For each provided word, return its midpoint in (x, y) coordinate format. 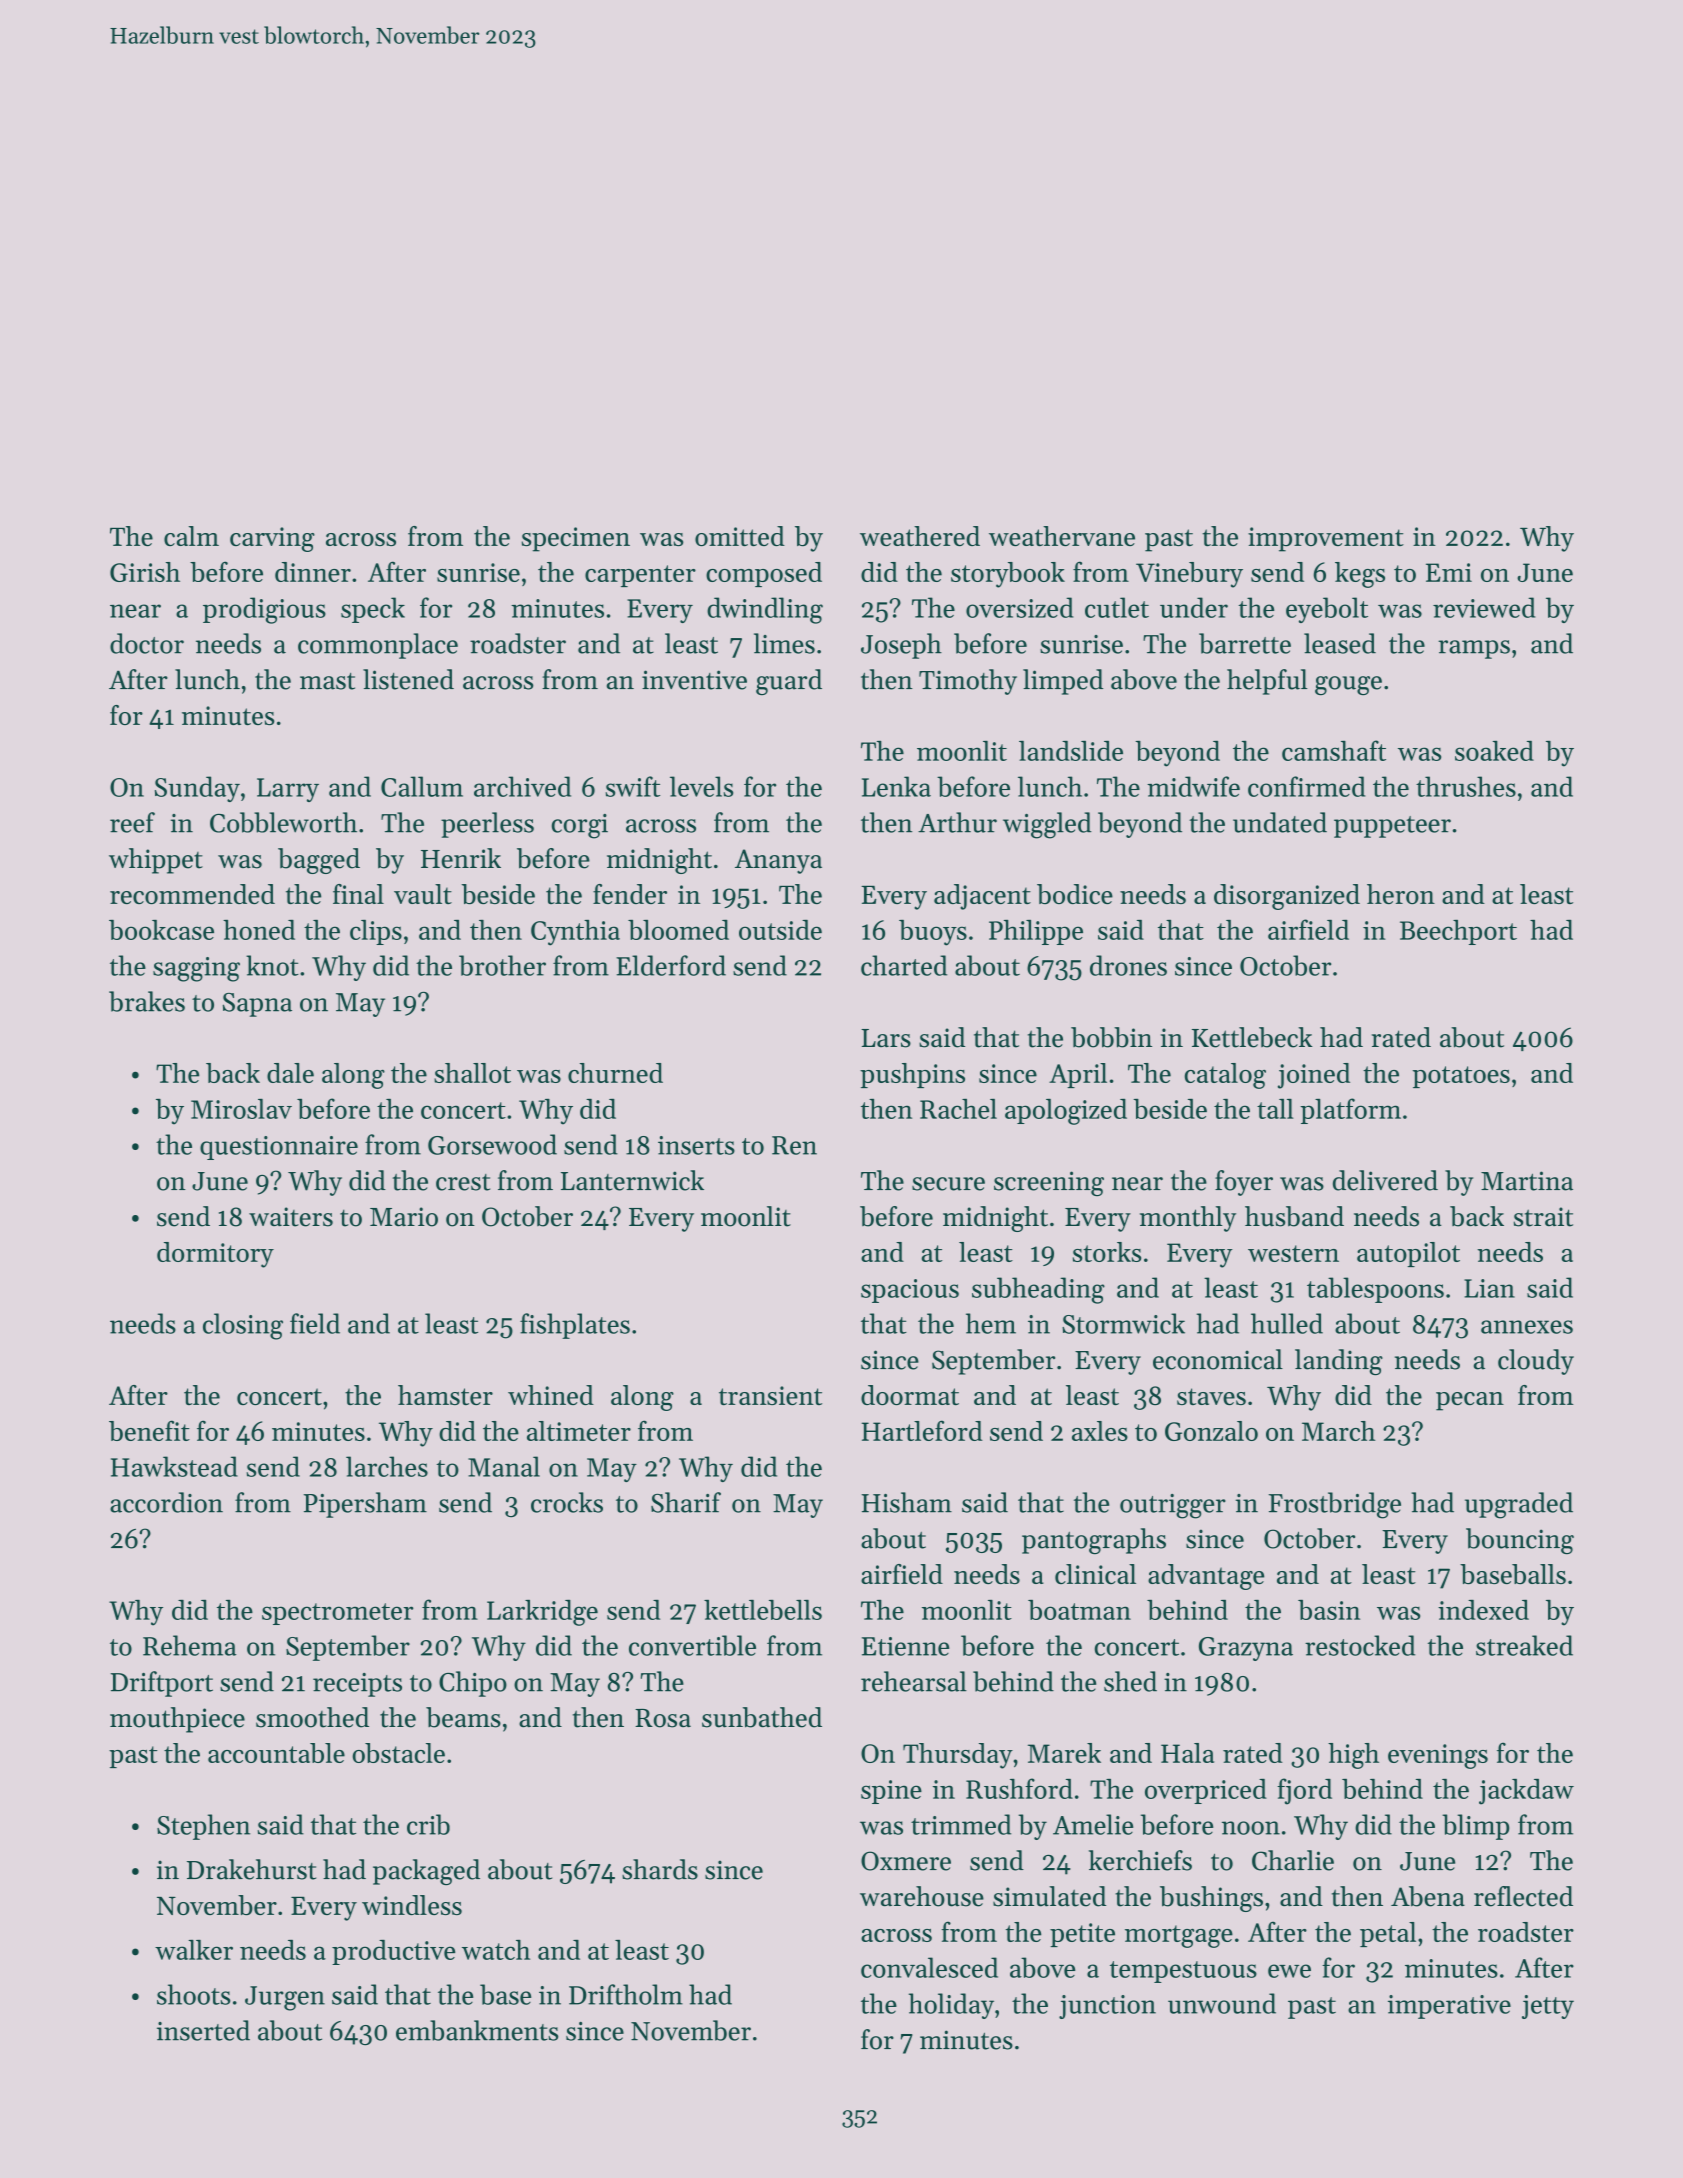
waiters (291, 1217)
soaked (1494, 751)
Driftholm (626, 1994)
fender (630, 894)
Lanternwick (632, 1180)
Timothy (968, 682)
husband (1294, 1216)
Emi (1449, 572)
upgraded (1519, 1505)
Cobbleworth (283, 822)
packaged (426, 1872)
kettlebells (763, 1610)
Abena (1428, 1896)
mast (327, 681)
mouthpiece (177, 1720)
